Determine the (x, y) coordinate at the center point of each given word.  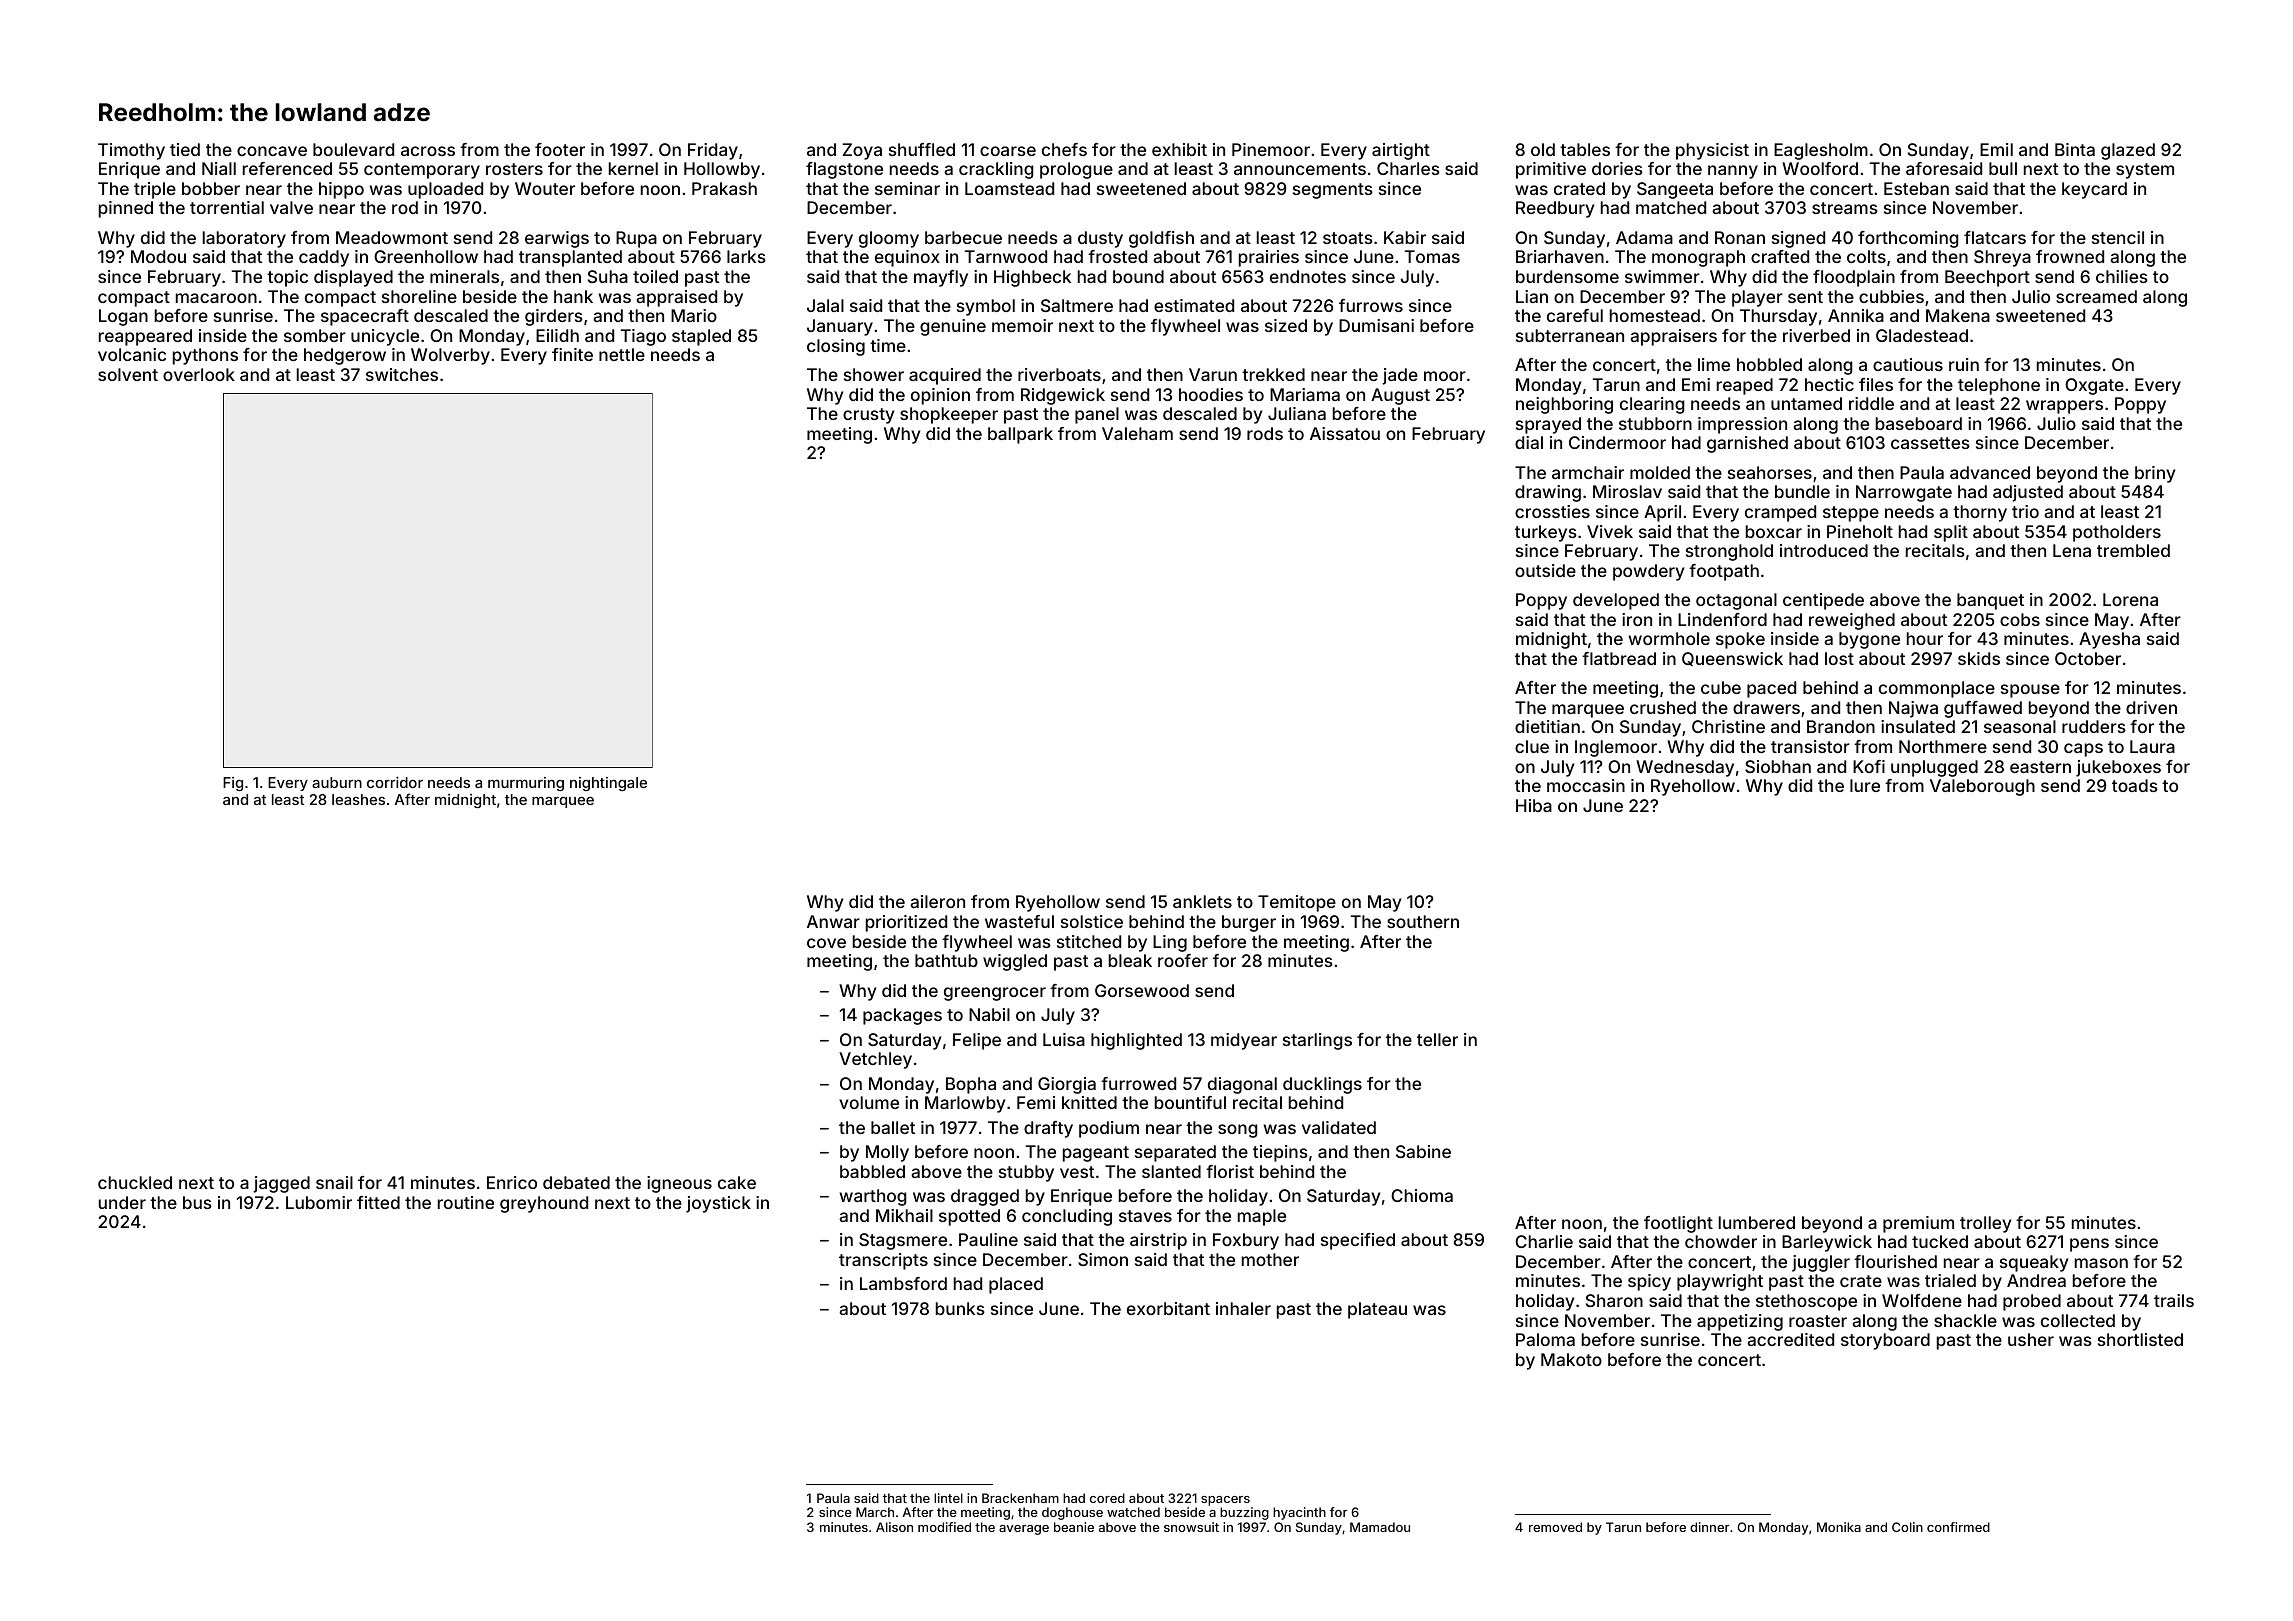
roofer (1183, 960)
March (875, 1512)
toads (2135, 785)
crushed (1663, 707)
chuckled (135, 1182)
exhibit (1179, 149)
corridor (395, 782)
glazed (2128, 151)
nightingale (608, 784)
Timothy (131, 151)
